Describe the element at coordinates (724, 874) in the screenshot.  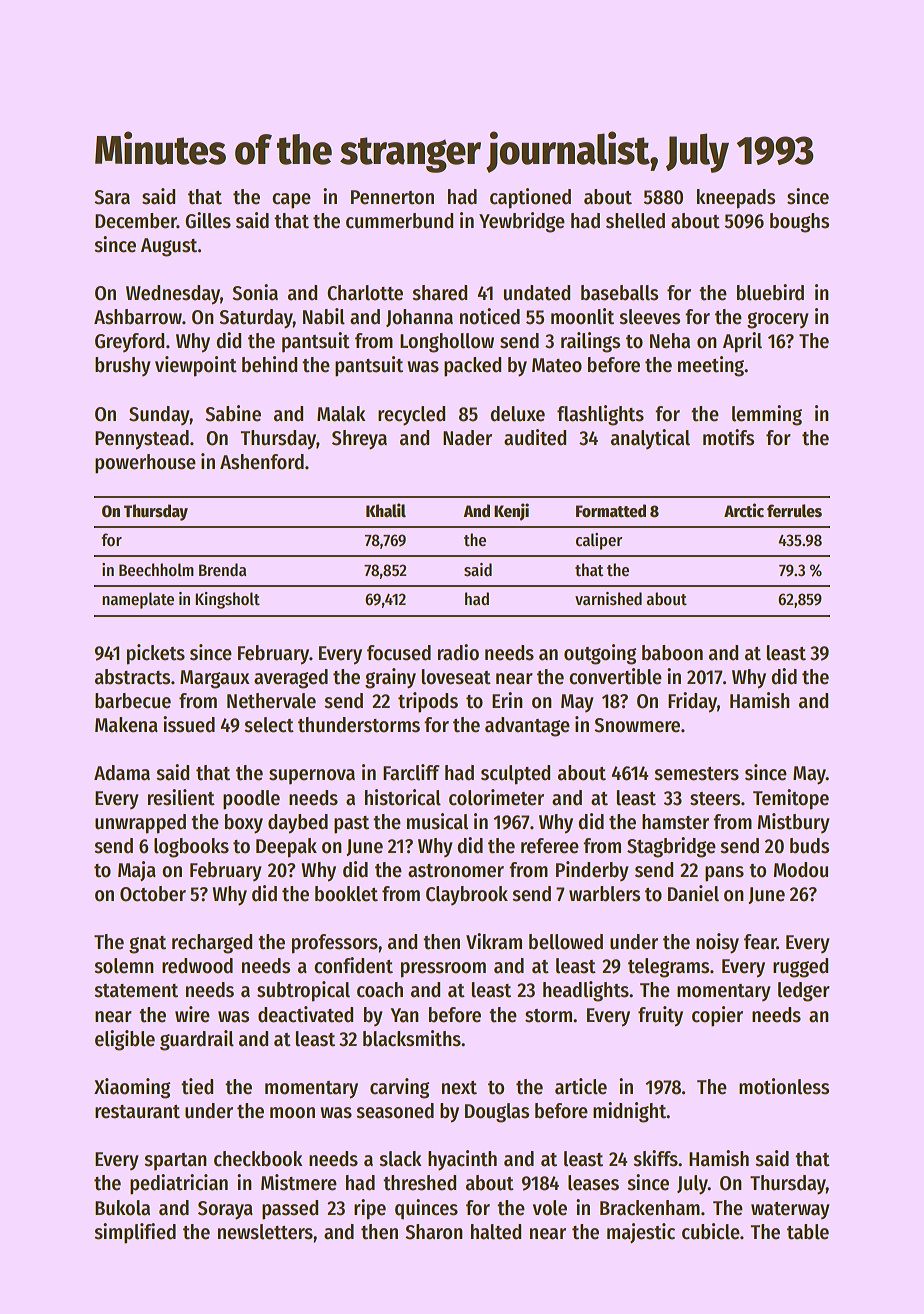
I see `pans` at that location.
